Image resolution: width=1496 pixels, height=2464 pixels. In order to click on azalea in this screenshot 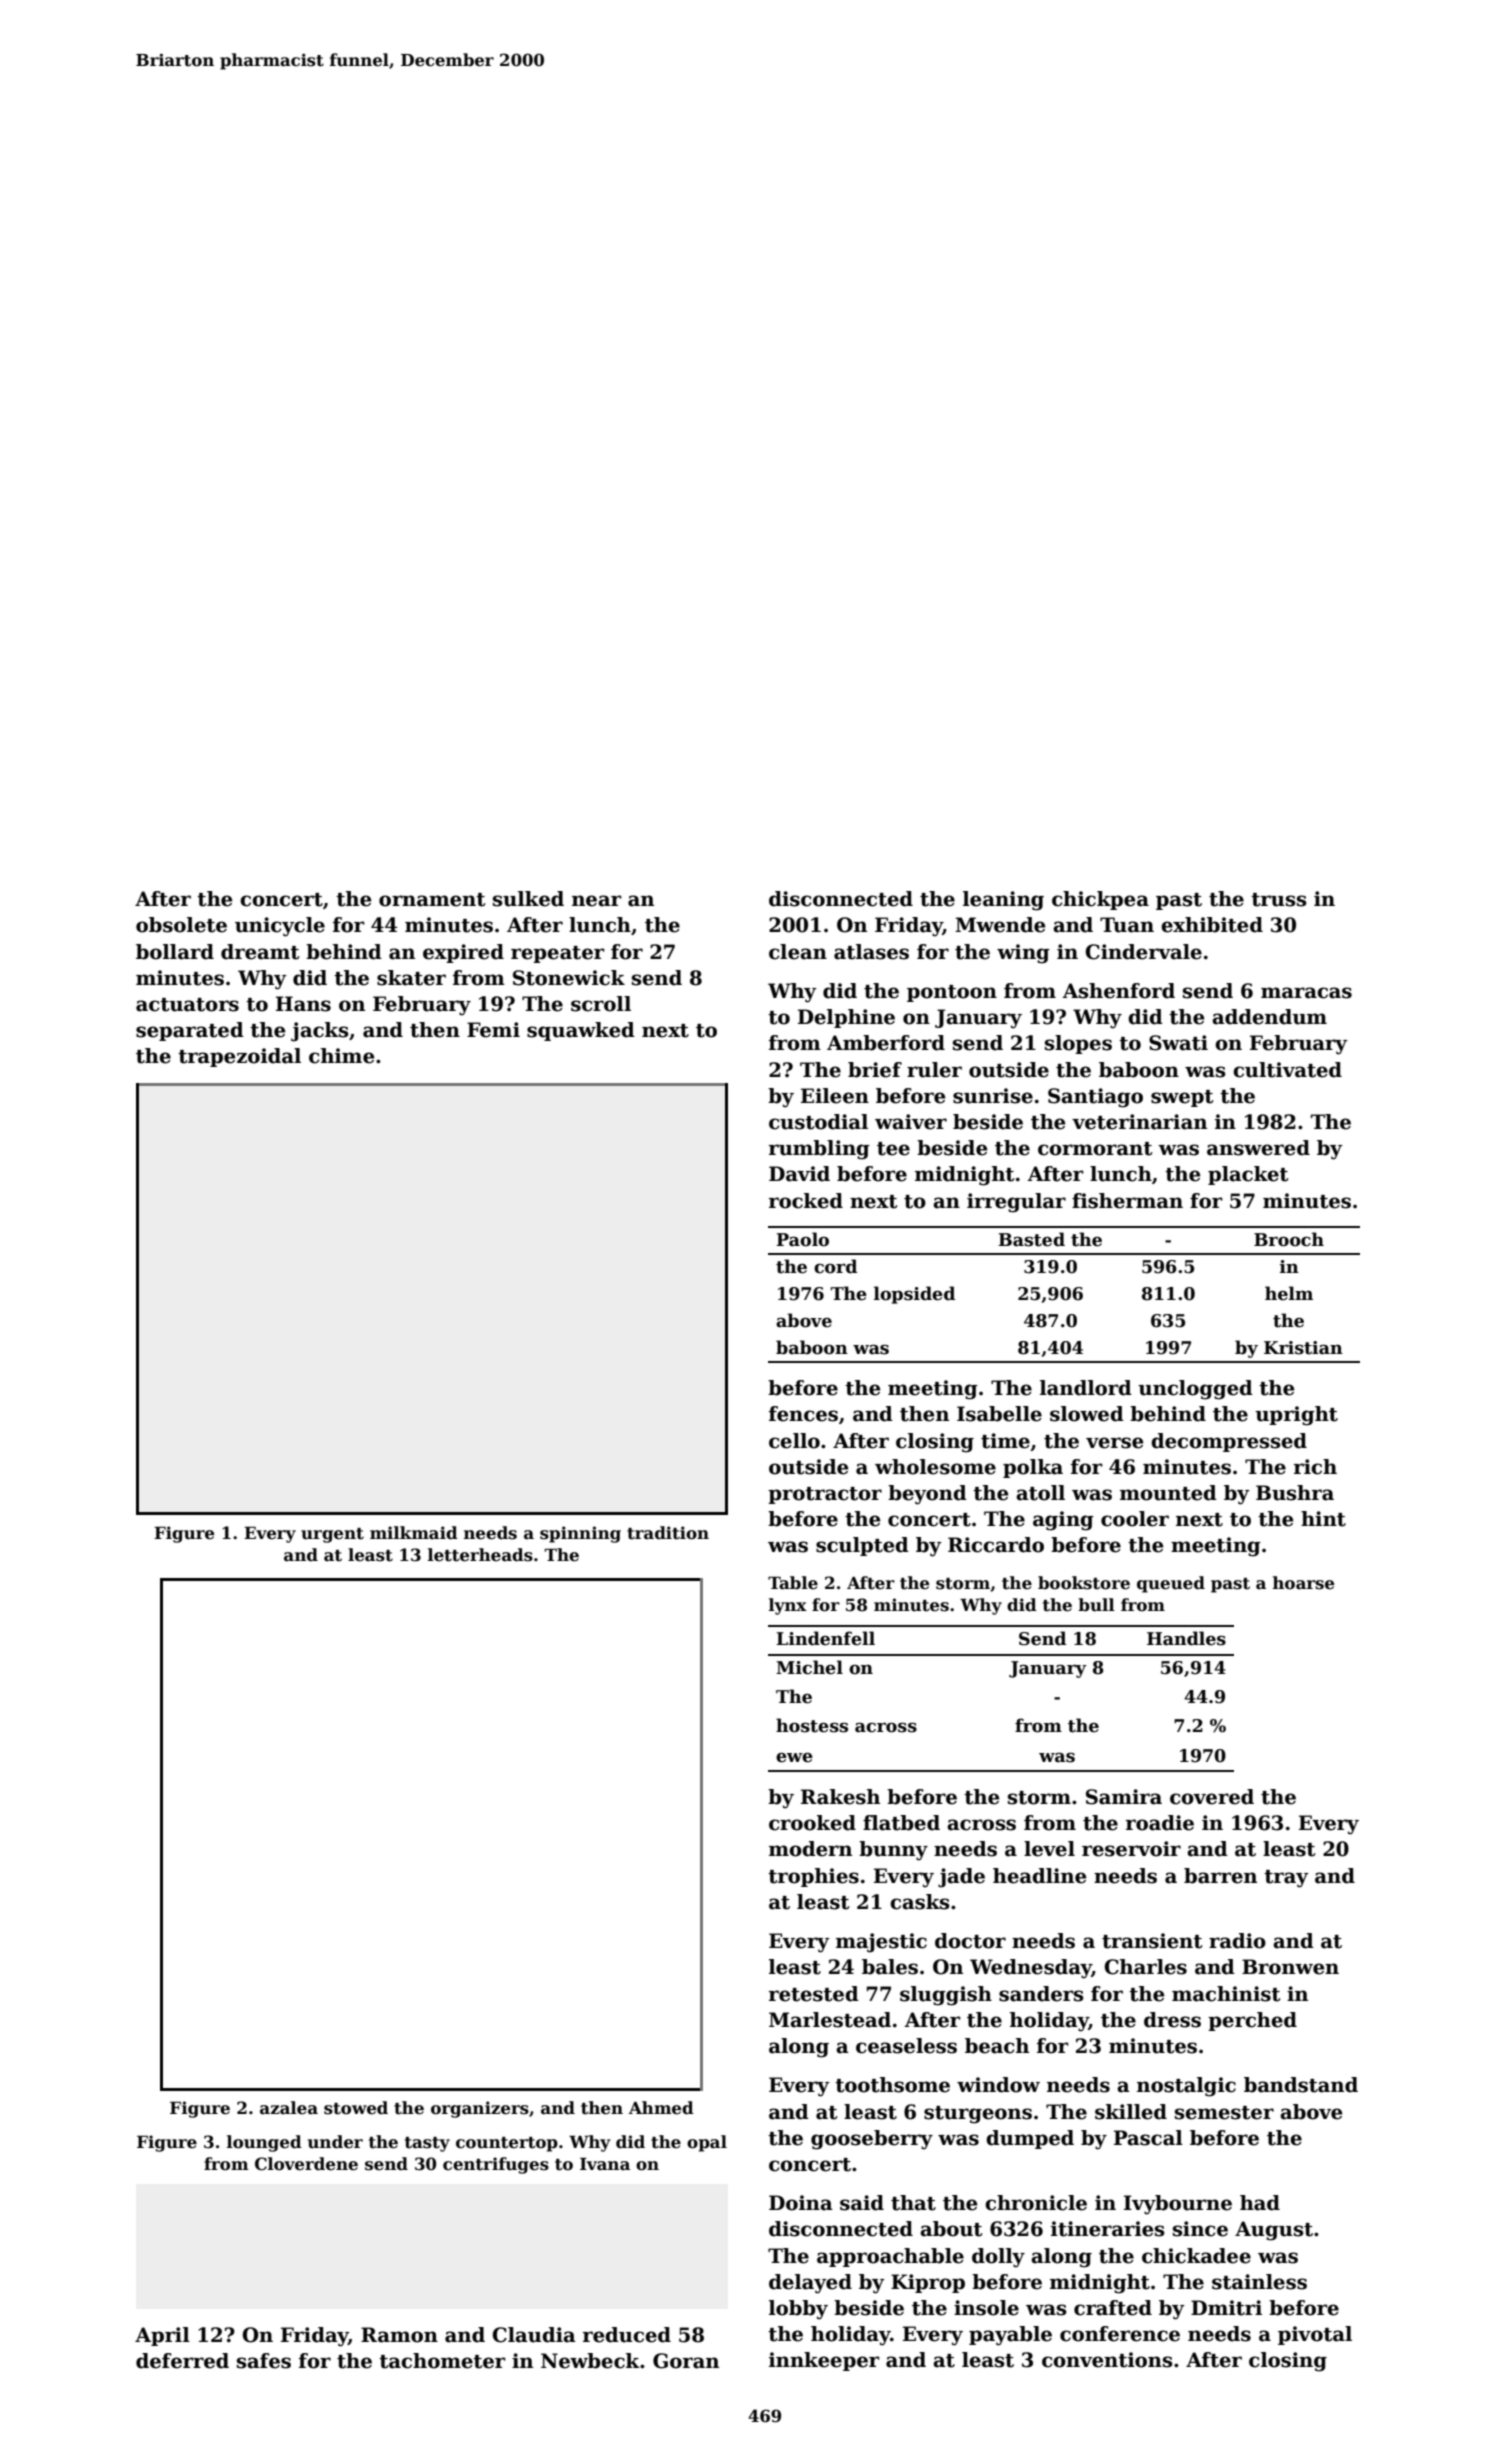, I will do `click(289, 2108)`.
